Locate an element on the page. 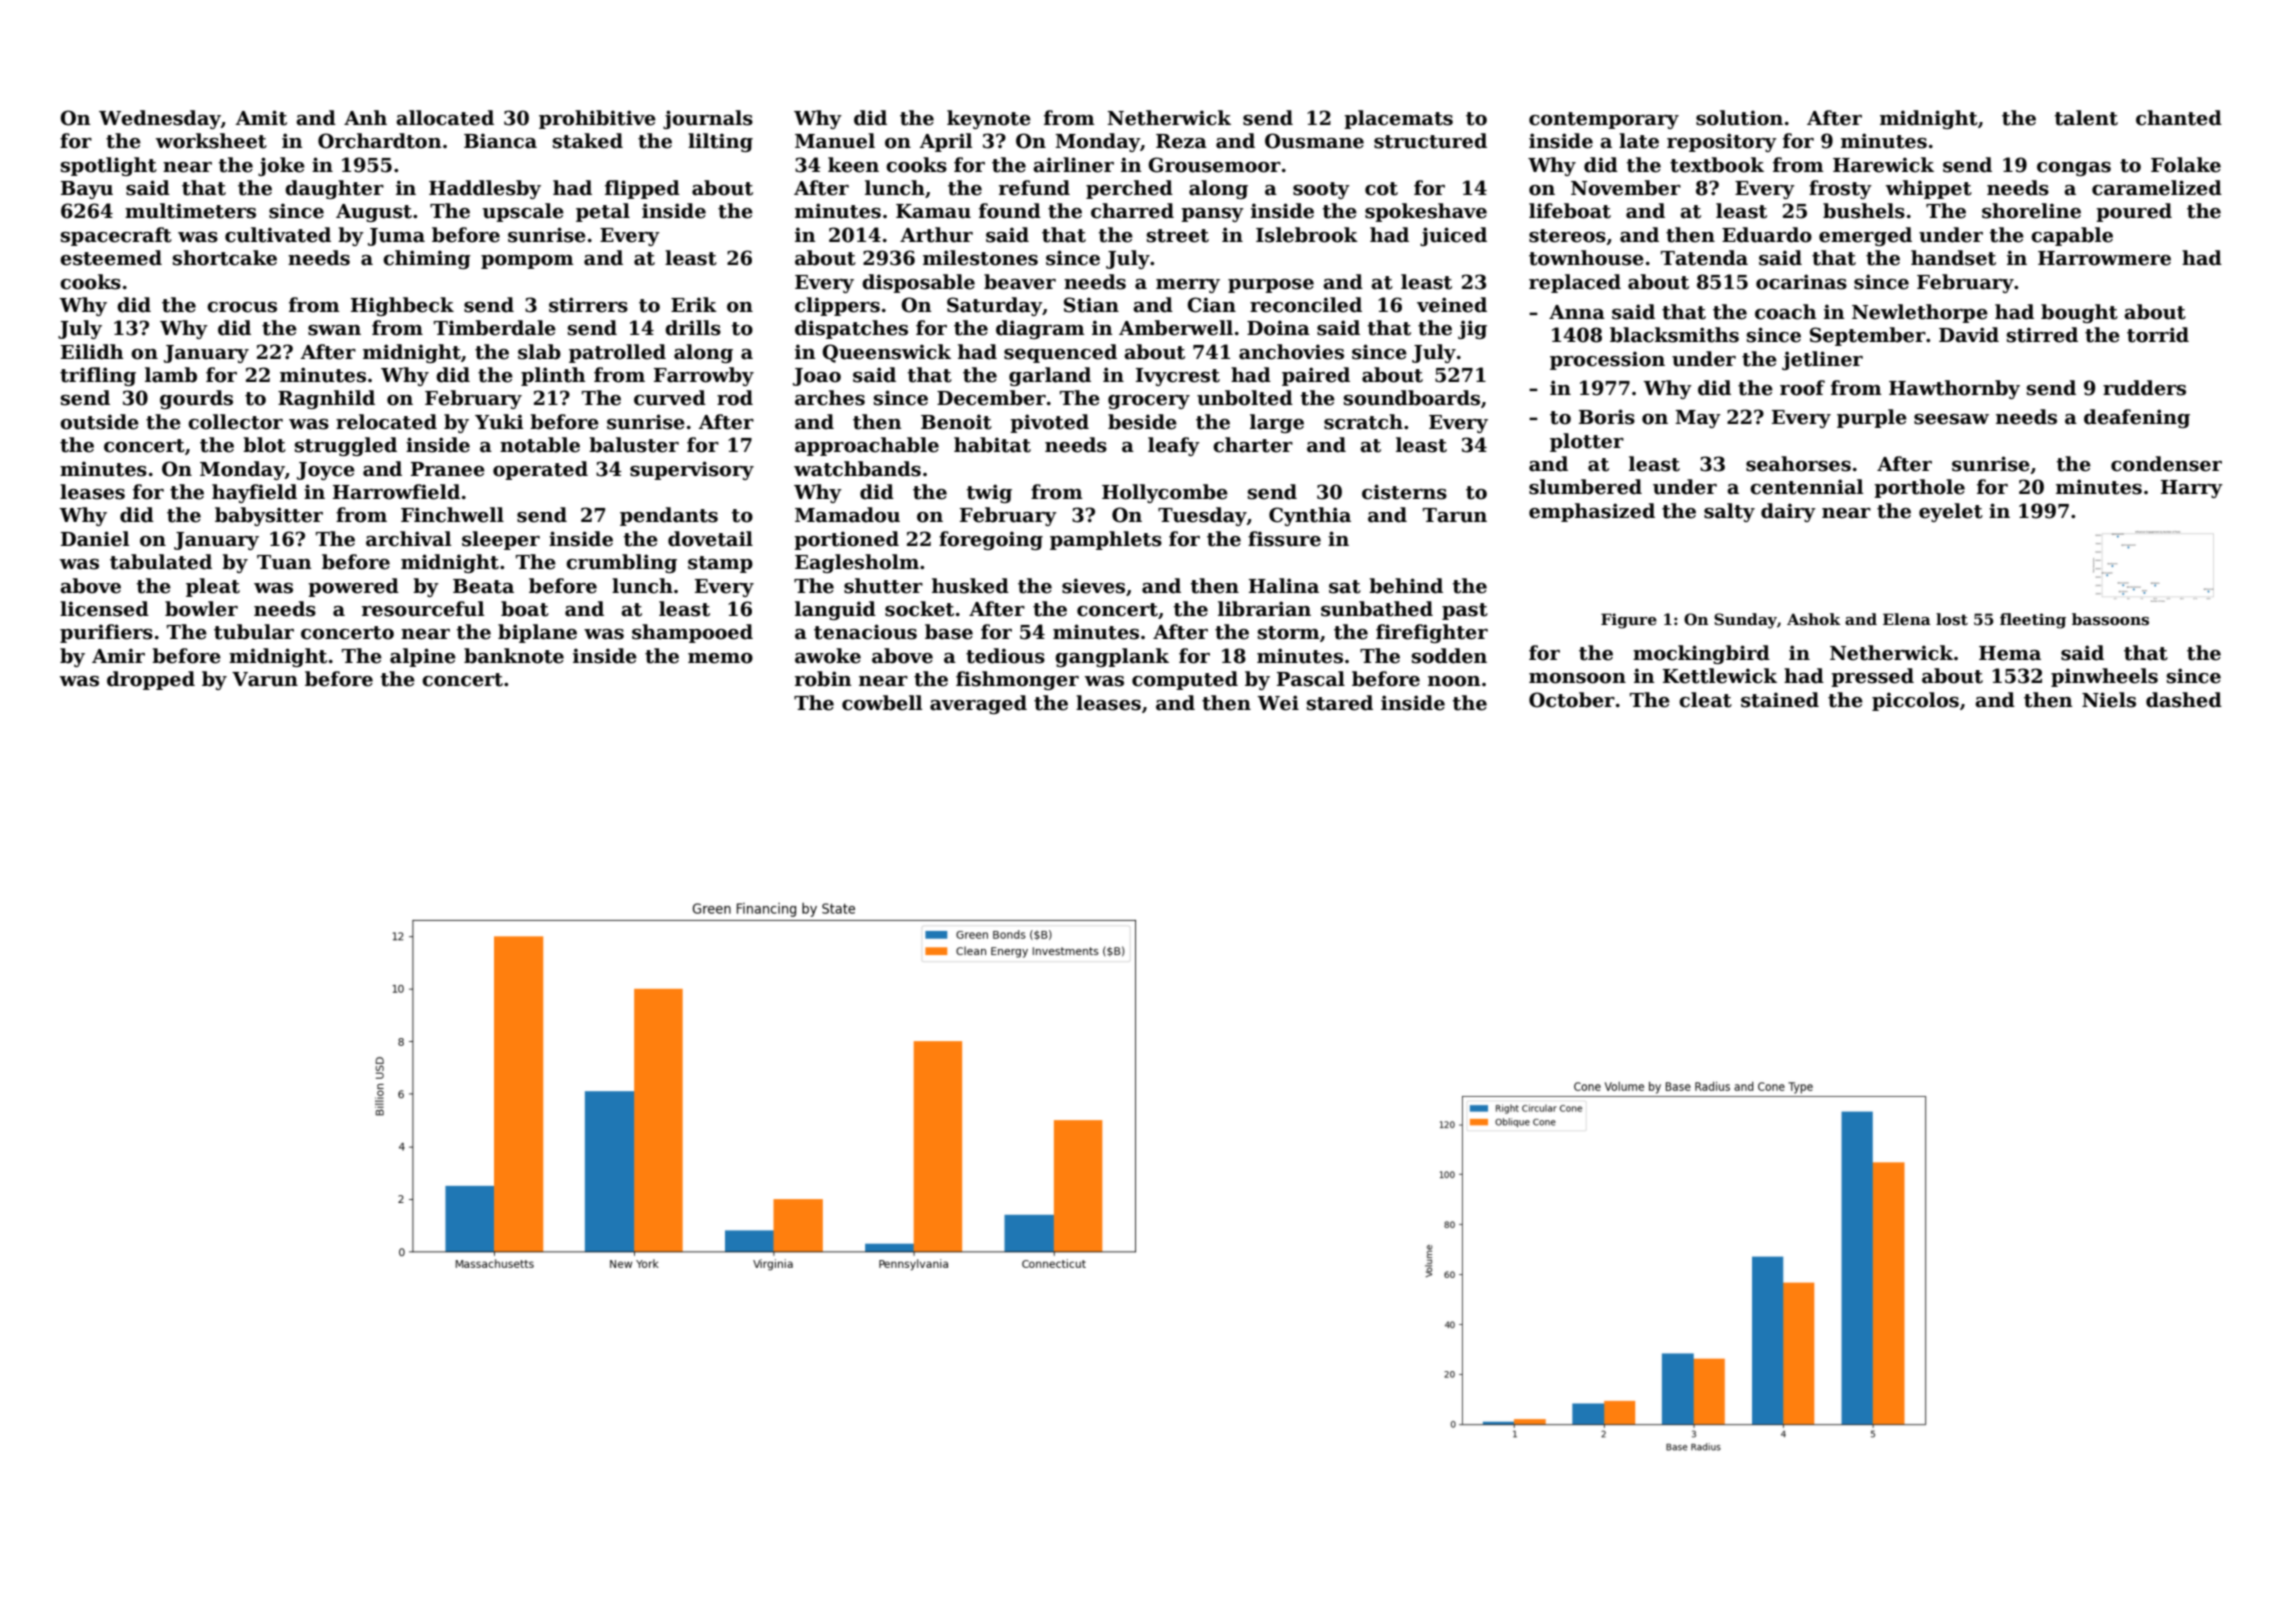  allocated is located at coordinates (445, 118).
